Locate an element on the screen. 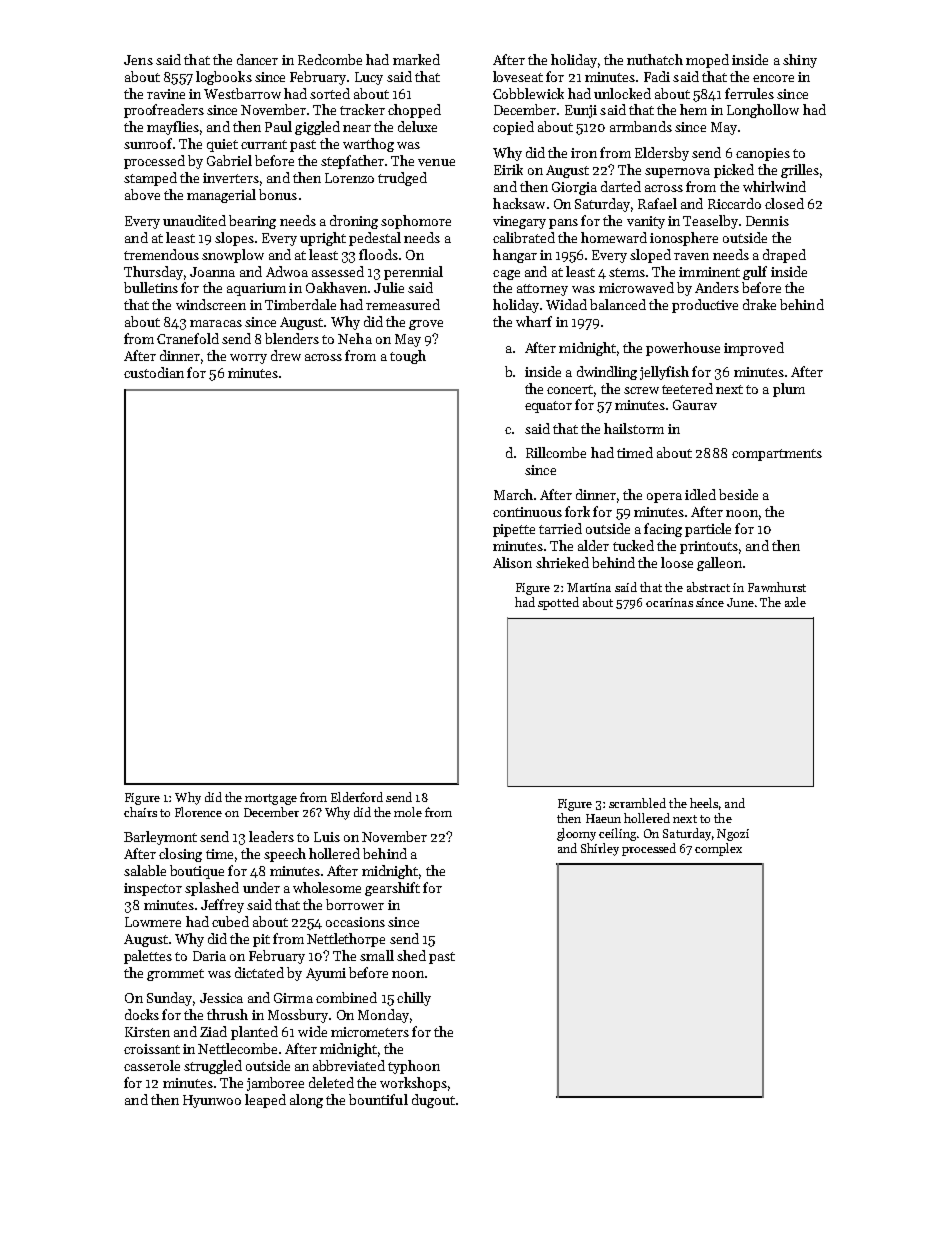 The width and height of the screenshot is (952, 1233). Jens is located at coordinates (138, 60).
